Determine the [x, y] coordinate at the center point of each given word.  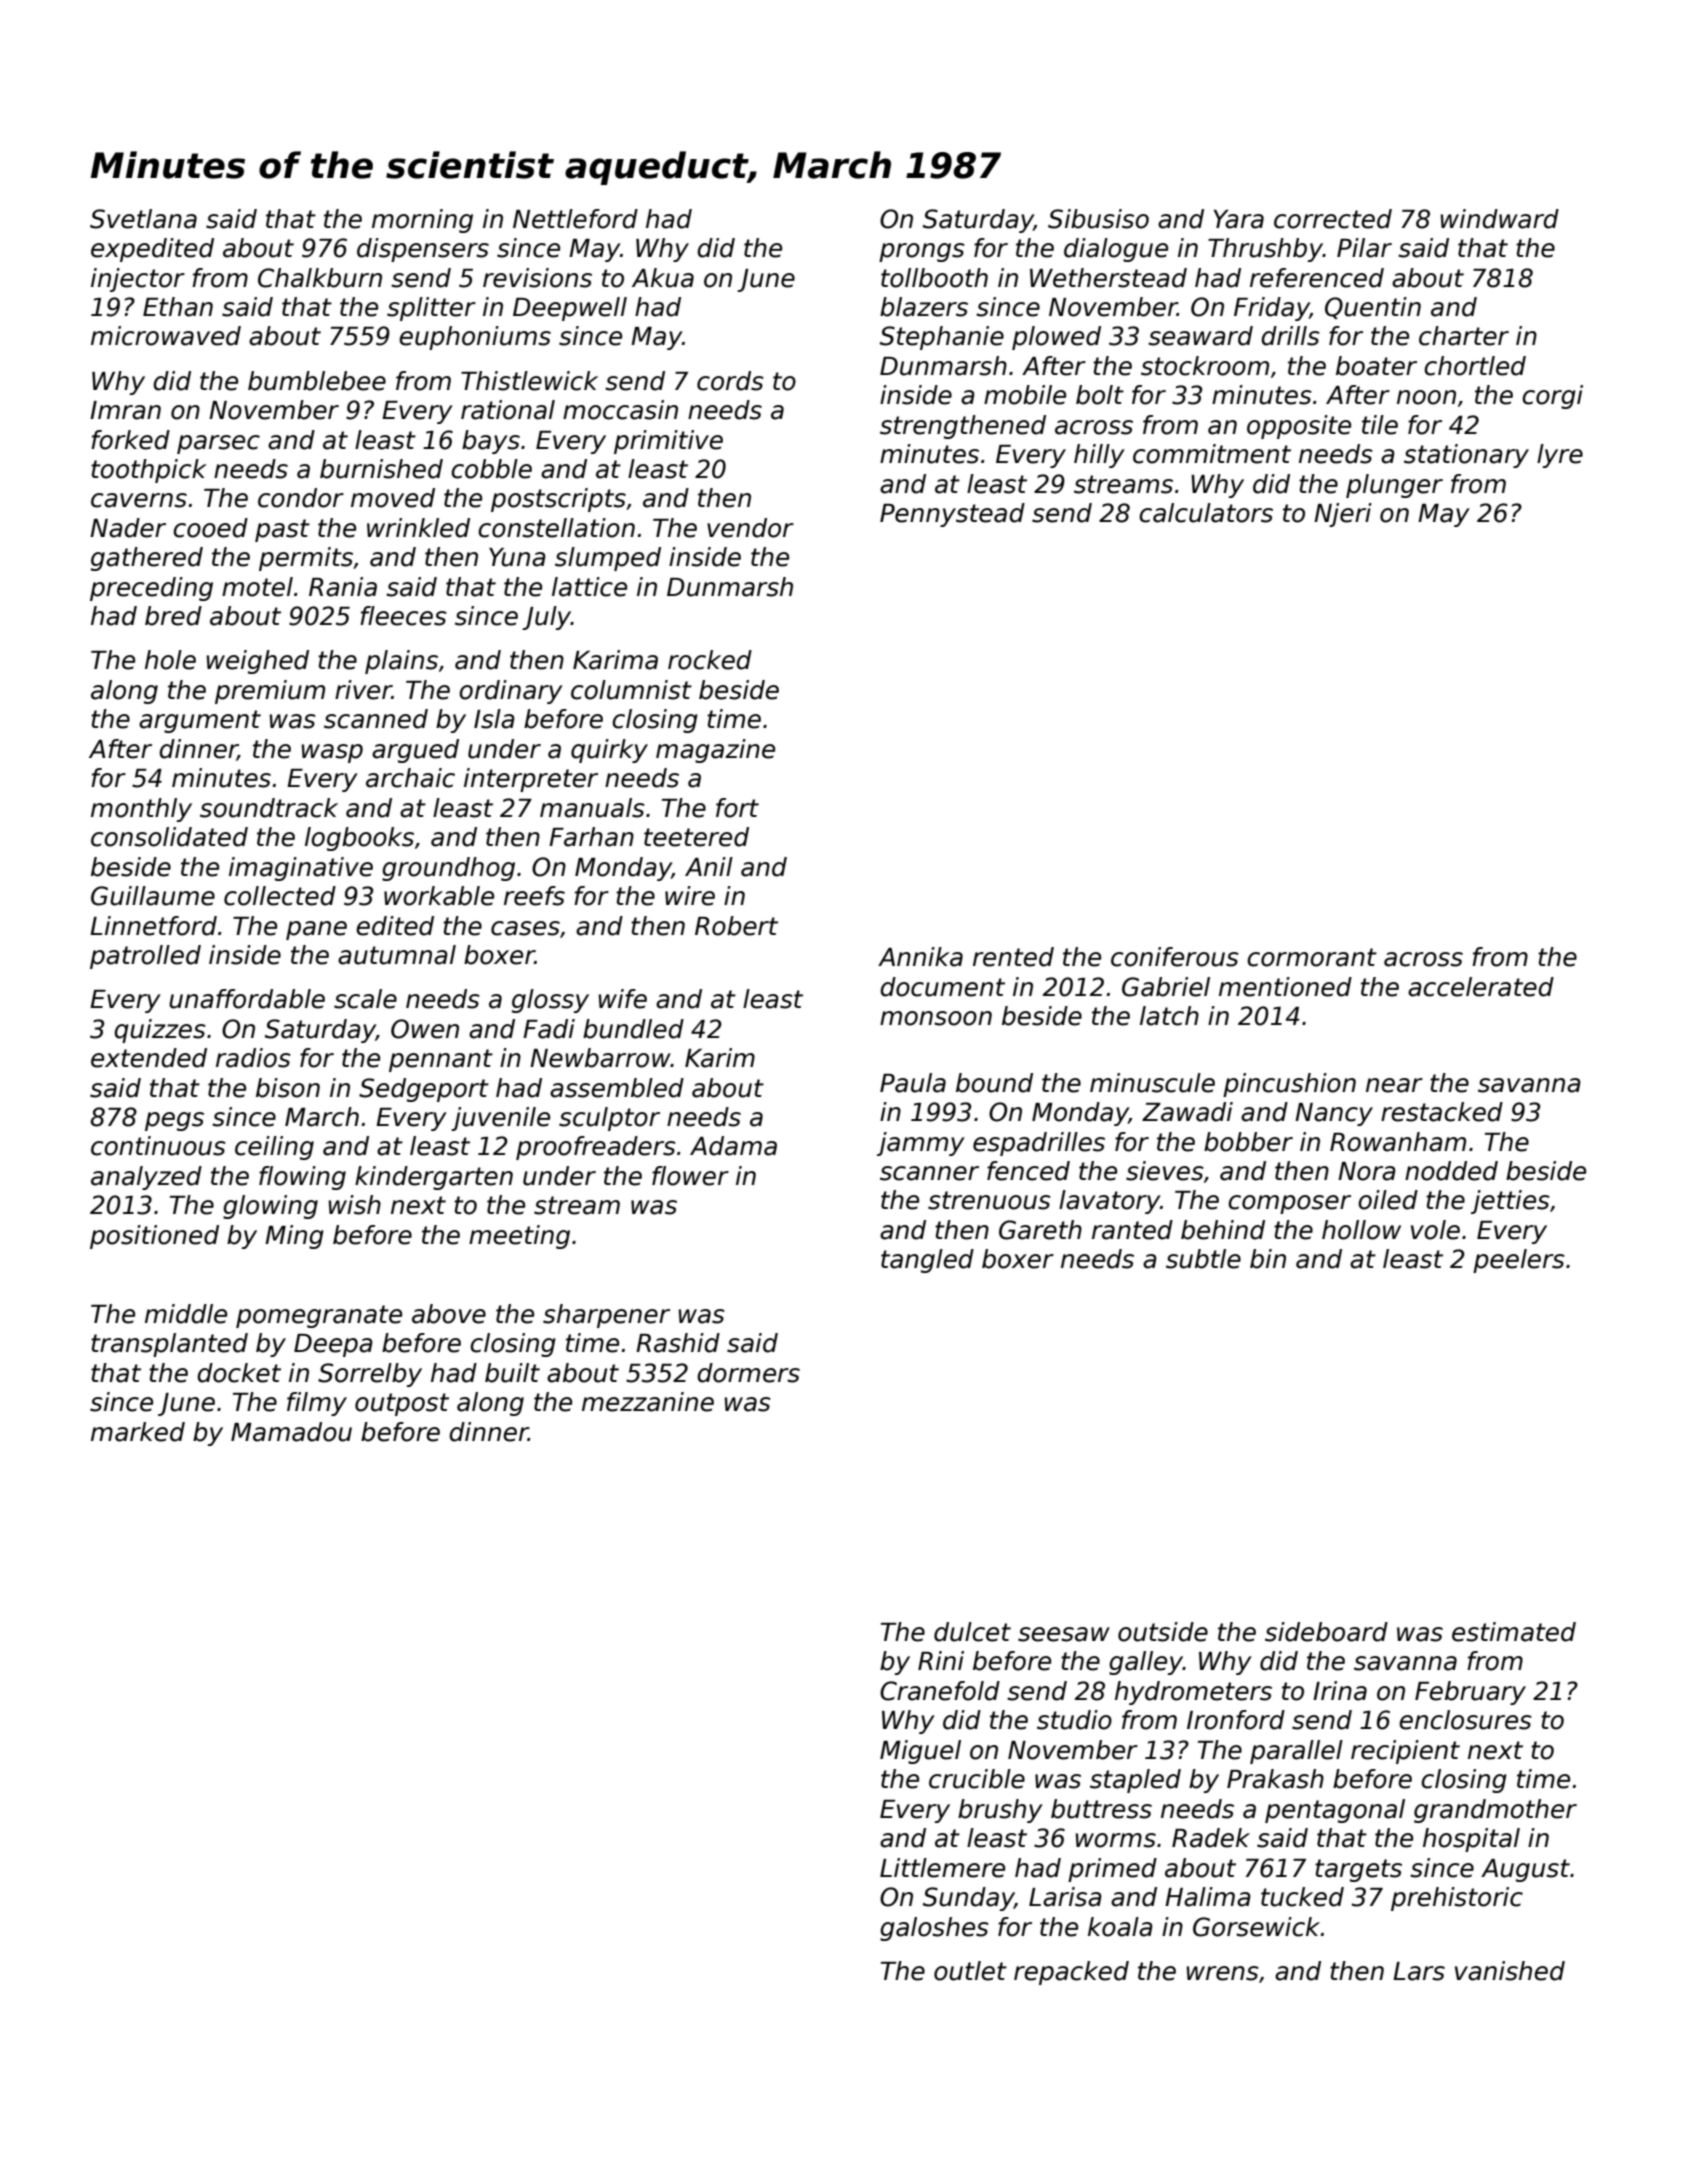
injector [138, 280]
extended [149, 1058]
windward [1499, 219]
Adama [733, 1146]
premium [270, 692]
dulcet [972, 1632]
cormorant [1312, 957]
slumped [608, 559]
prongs [922, 252]
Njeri [1343, 515]
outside [1163, 1632]
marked [138, 1432]
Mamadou [291, 1432]
